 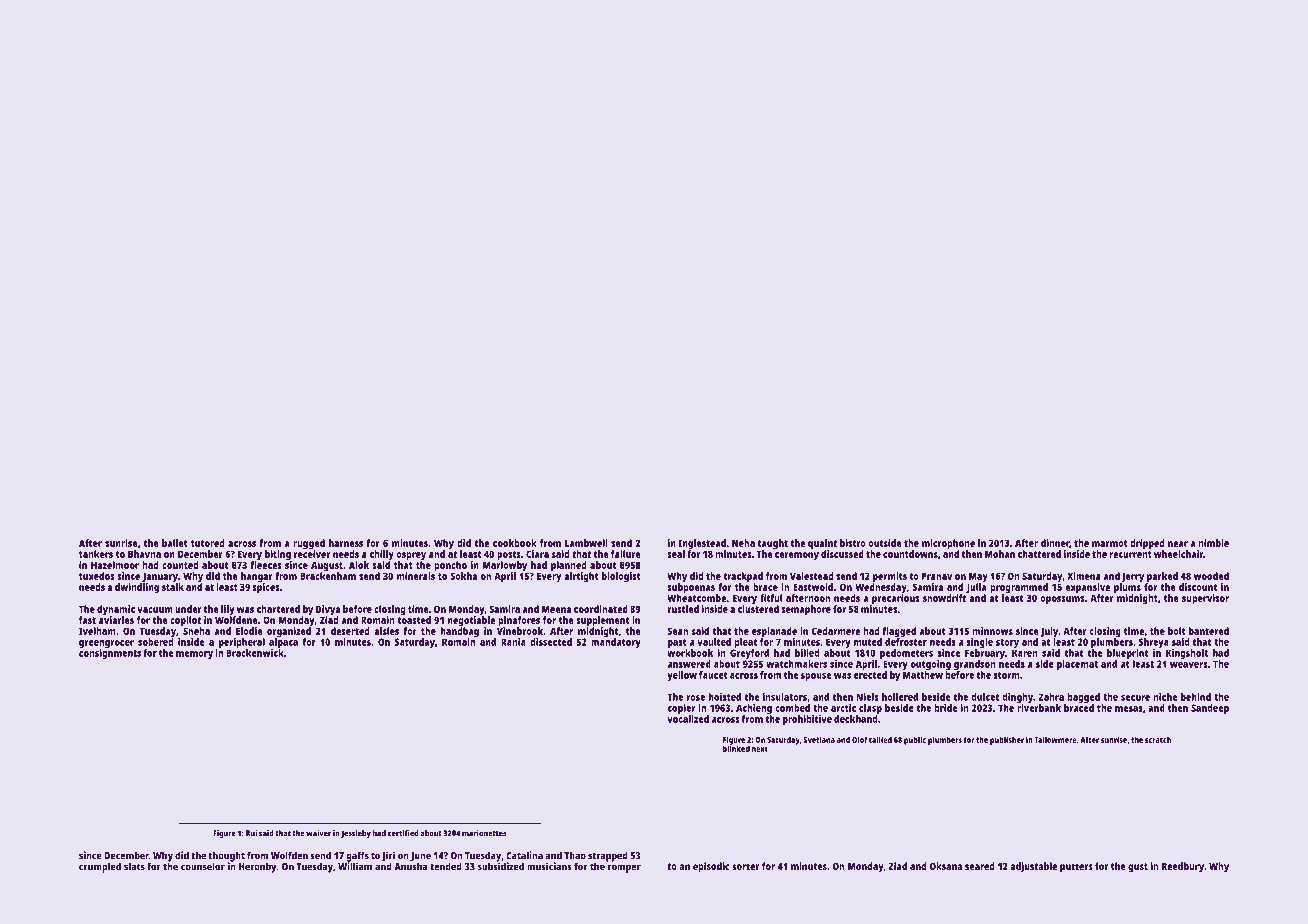 I want to click on blinked, so click(x=736, y=748).
